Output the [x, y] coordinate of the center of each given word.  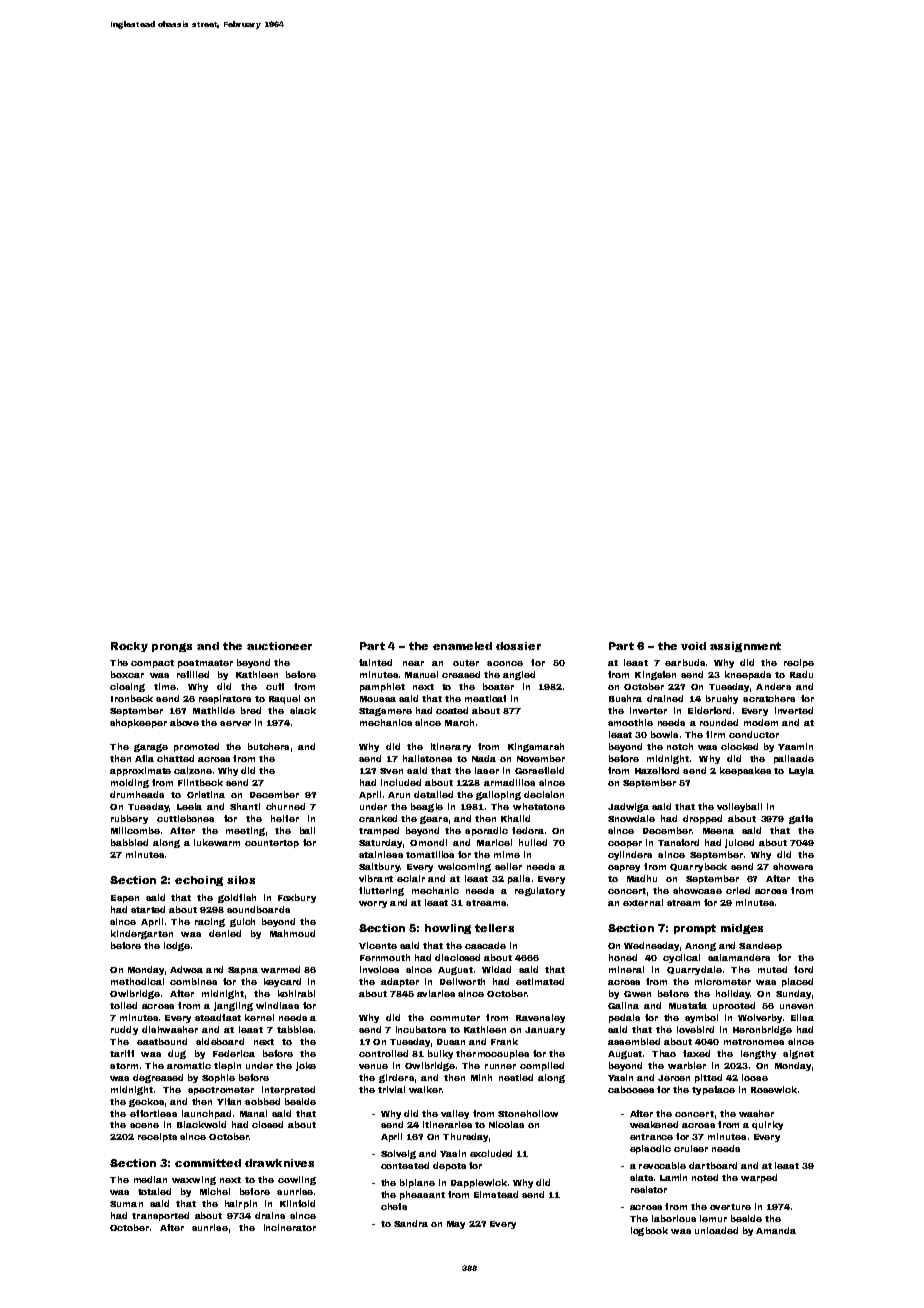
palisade [794, 759]
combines [193, 981]
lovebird [695, 1029]
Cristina [206, 794]
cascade [485, 945]
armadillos [509, 782]
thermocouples [492, 1054]
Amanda [776, 1230]
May [456, 1225]
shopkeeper [138, 723]
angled [519, 675]
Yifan [229, 1101]
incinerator [290, 1227]
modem [761, 722]
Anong [700, 947]
